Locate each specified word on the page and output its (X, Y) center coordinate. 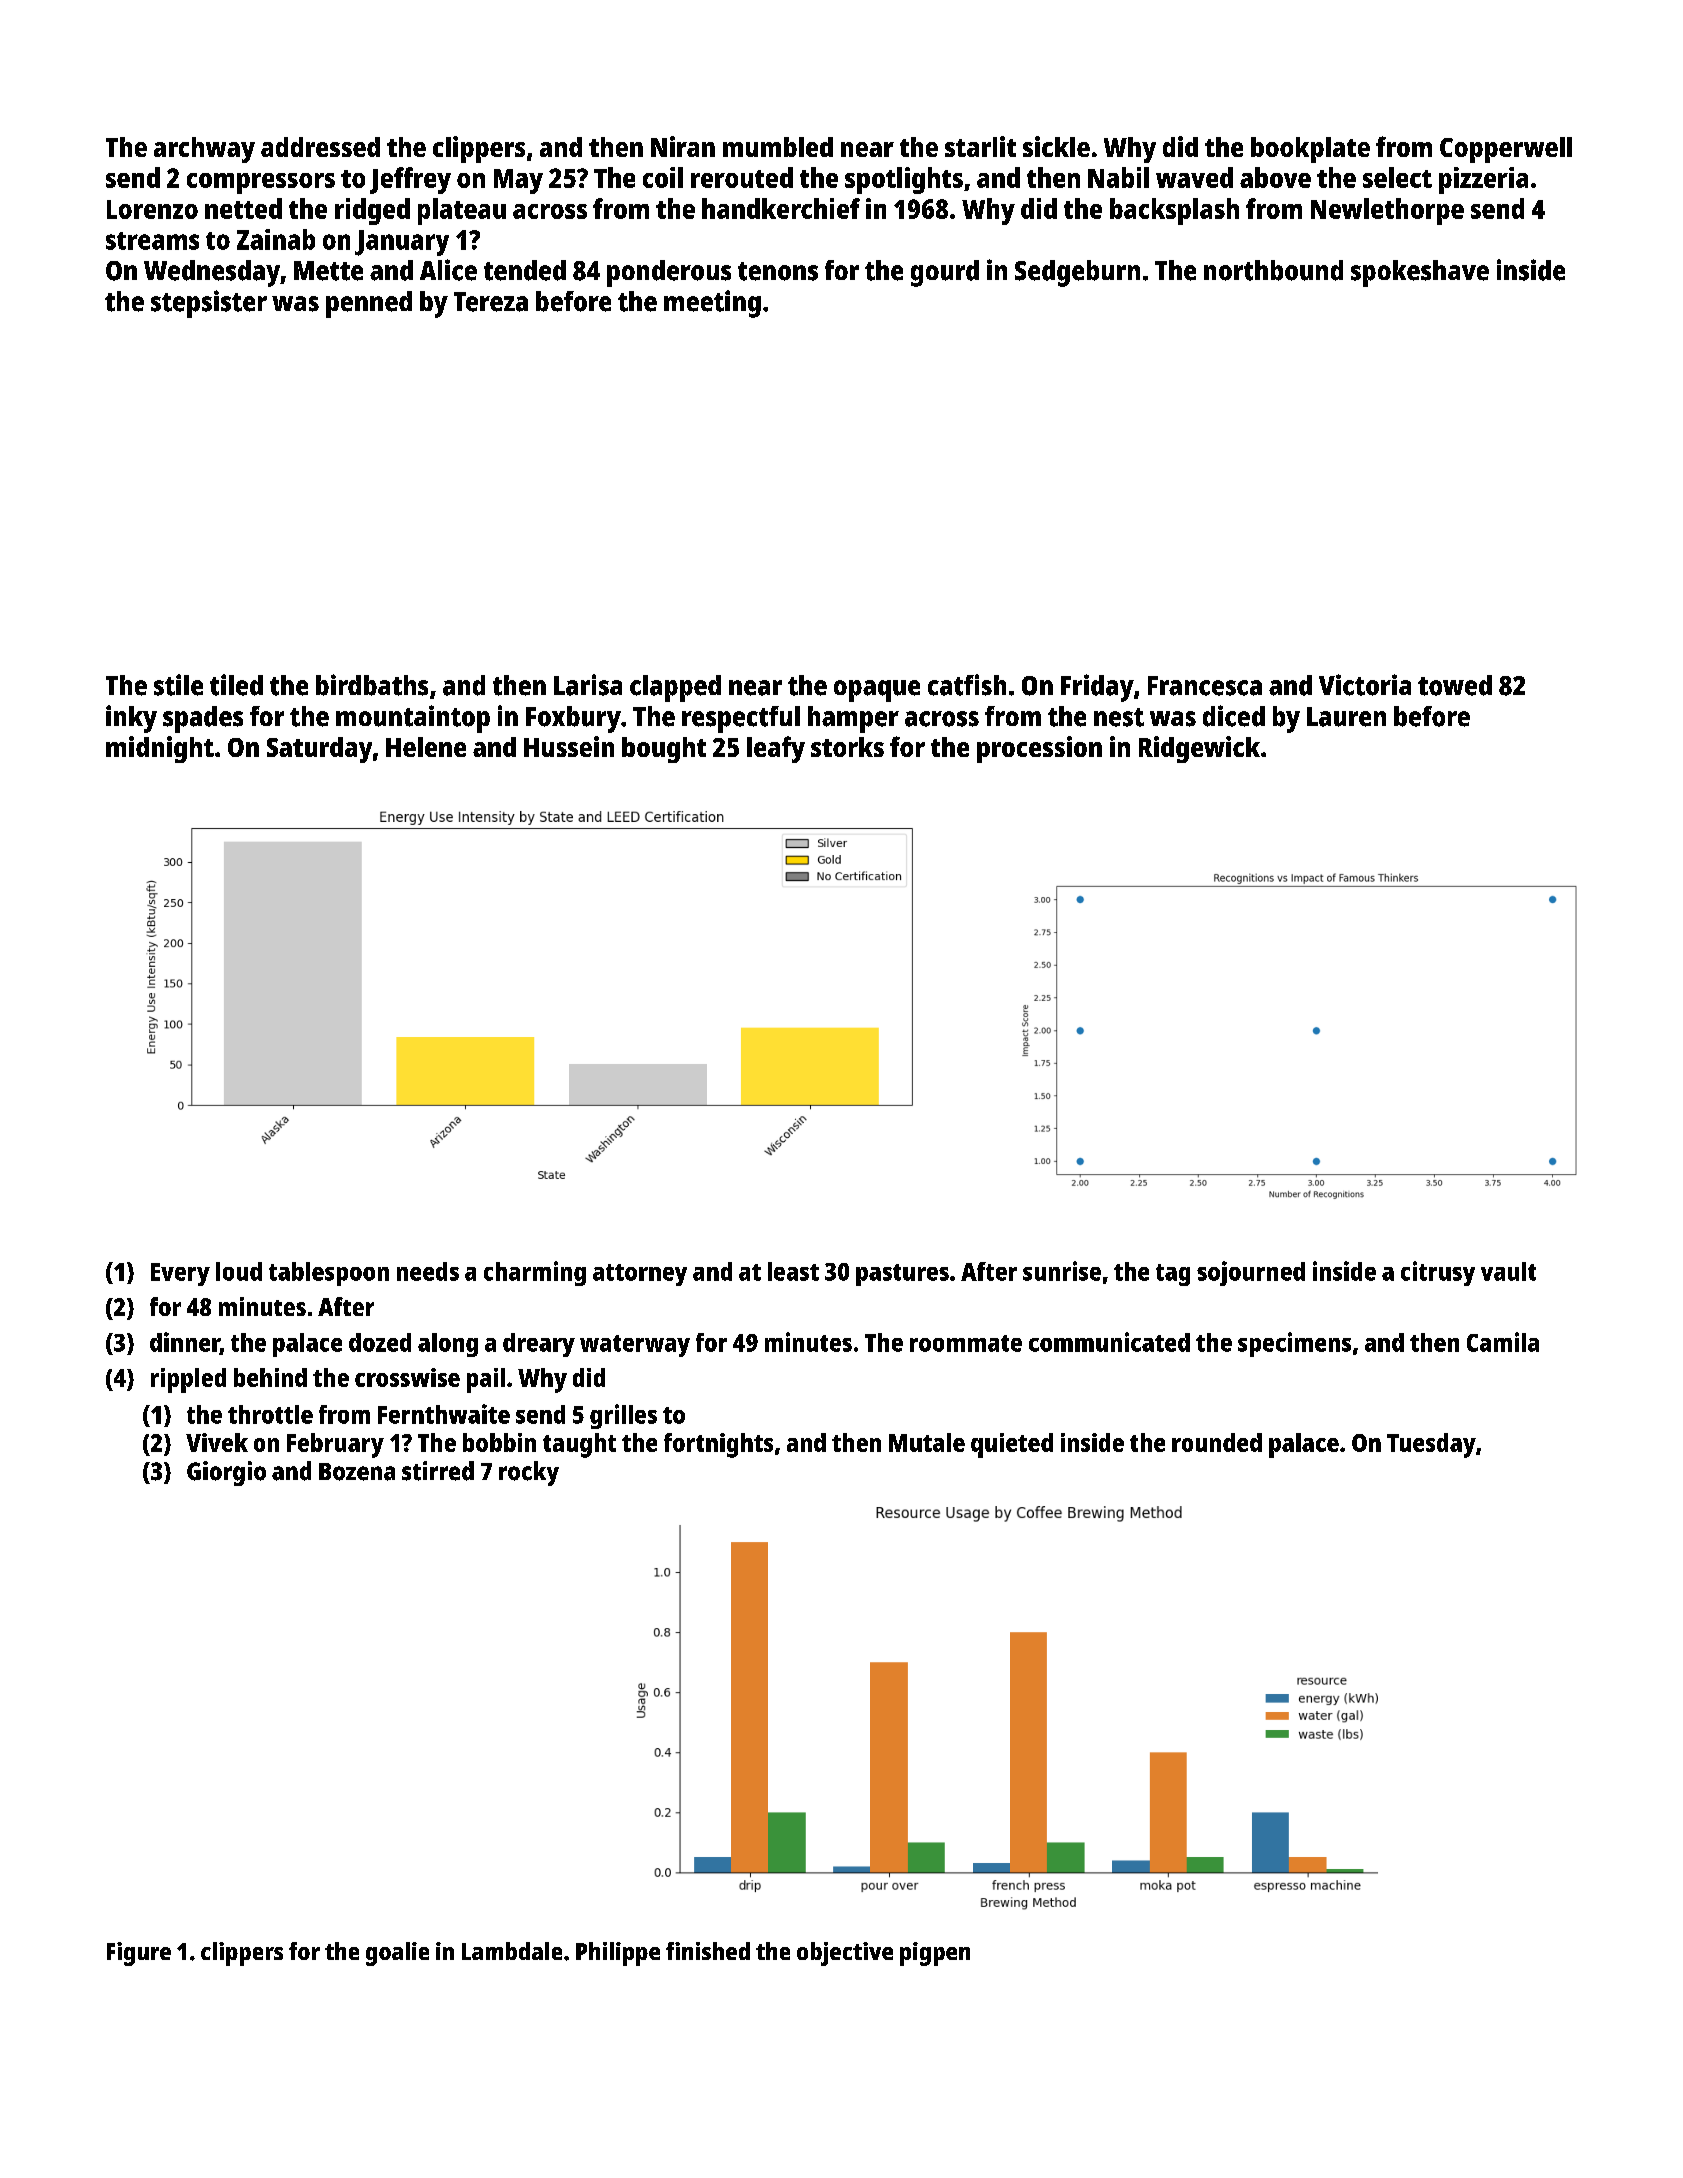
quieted (1012, 1445)
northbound (1273, 270)
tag (1173, 1275)
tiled (236, 685)
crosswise (407, 1377)
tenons (778, 271)
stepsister (209, 304)
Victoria (1365, 685)
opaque (877, 691)
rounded (1217, 1442)
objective (845, 1954)
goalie (397, 1954)
